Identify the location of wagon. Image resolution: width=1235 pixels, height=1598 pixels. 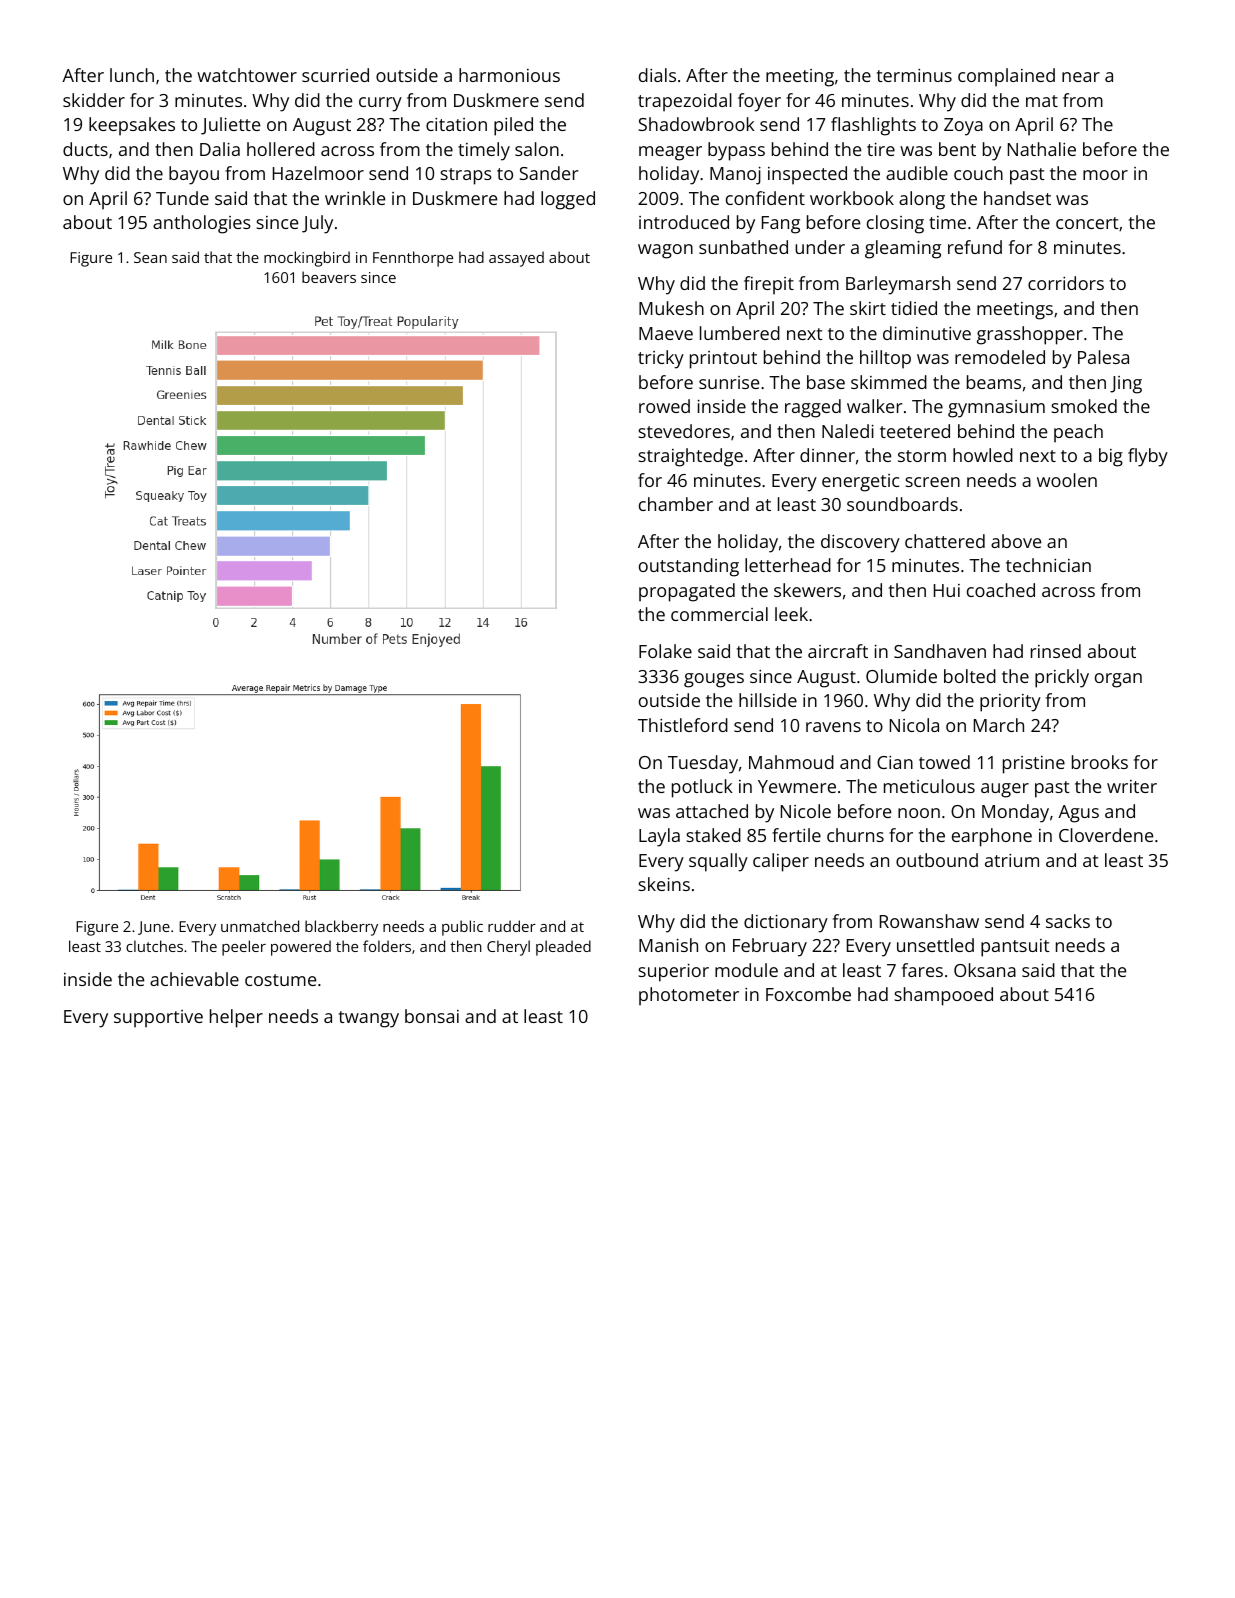
(665, 251).
